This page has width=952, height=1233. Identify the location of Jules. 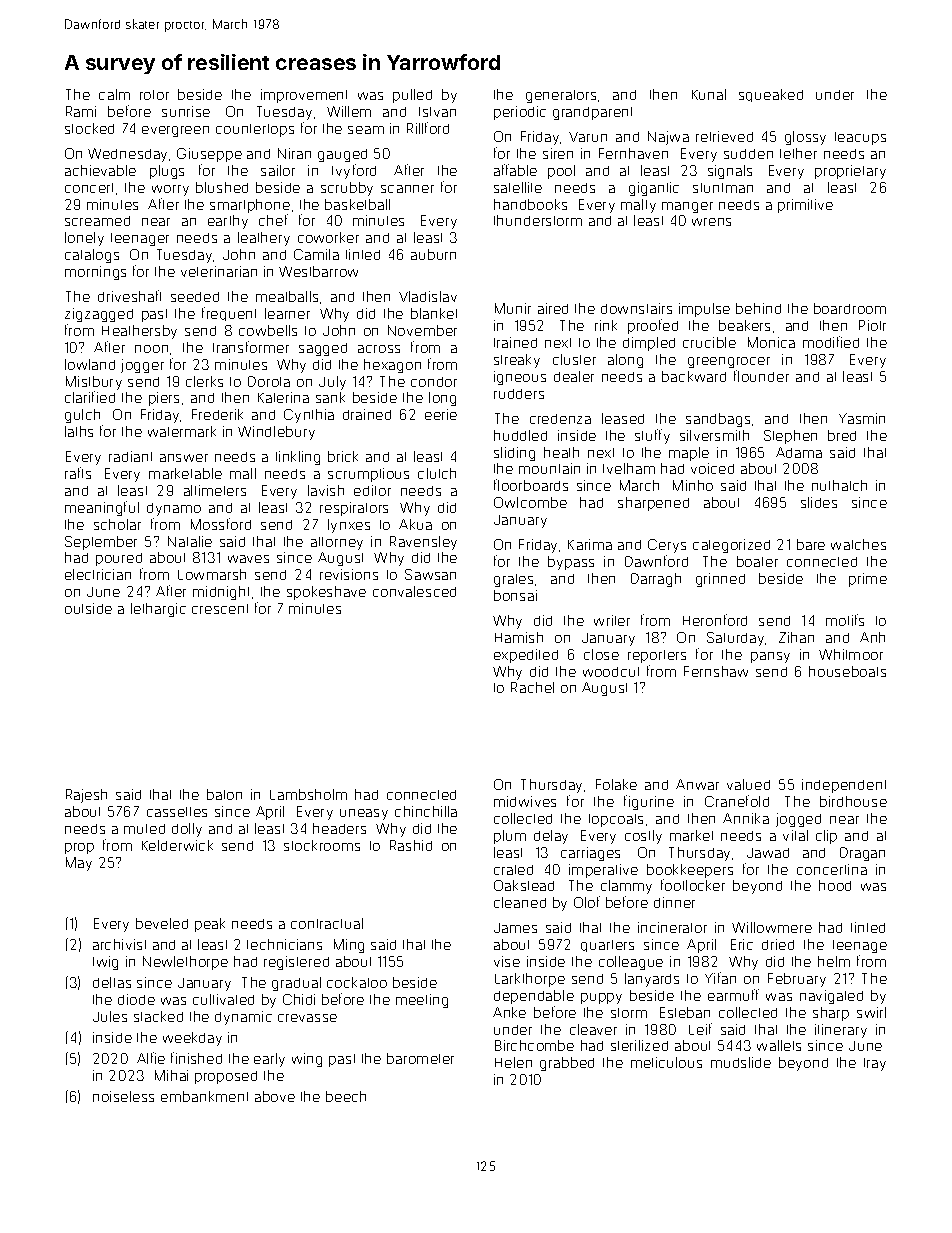
(110, 1016).
